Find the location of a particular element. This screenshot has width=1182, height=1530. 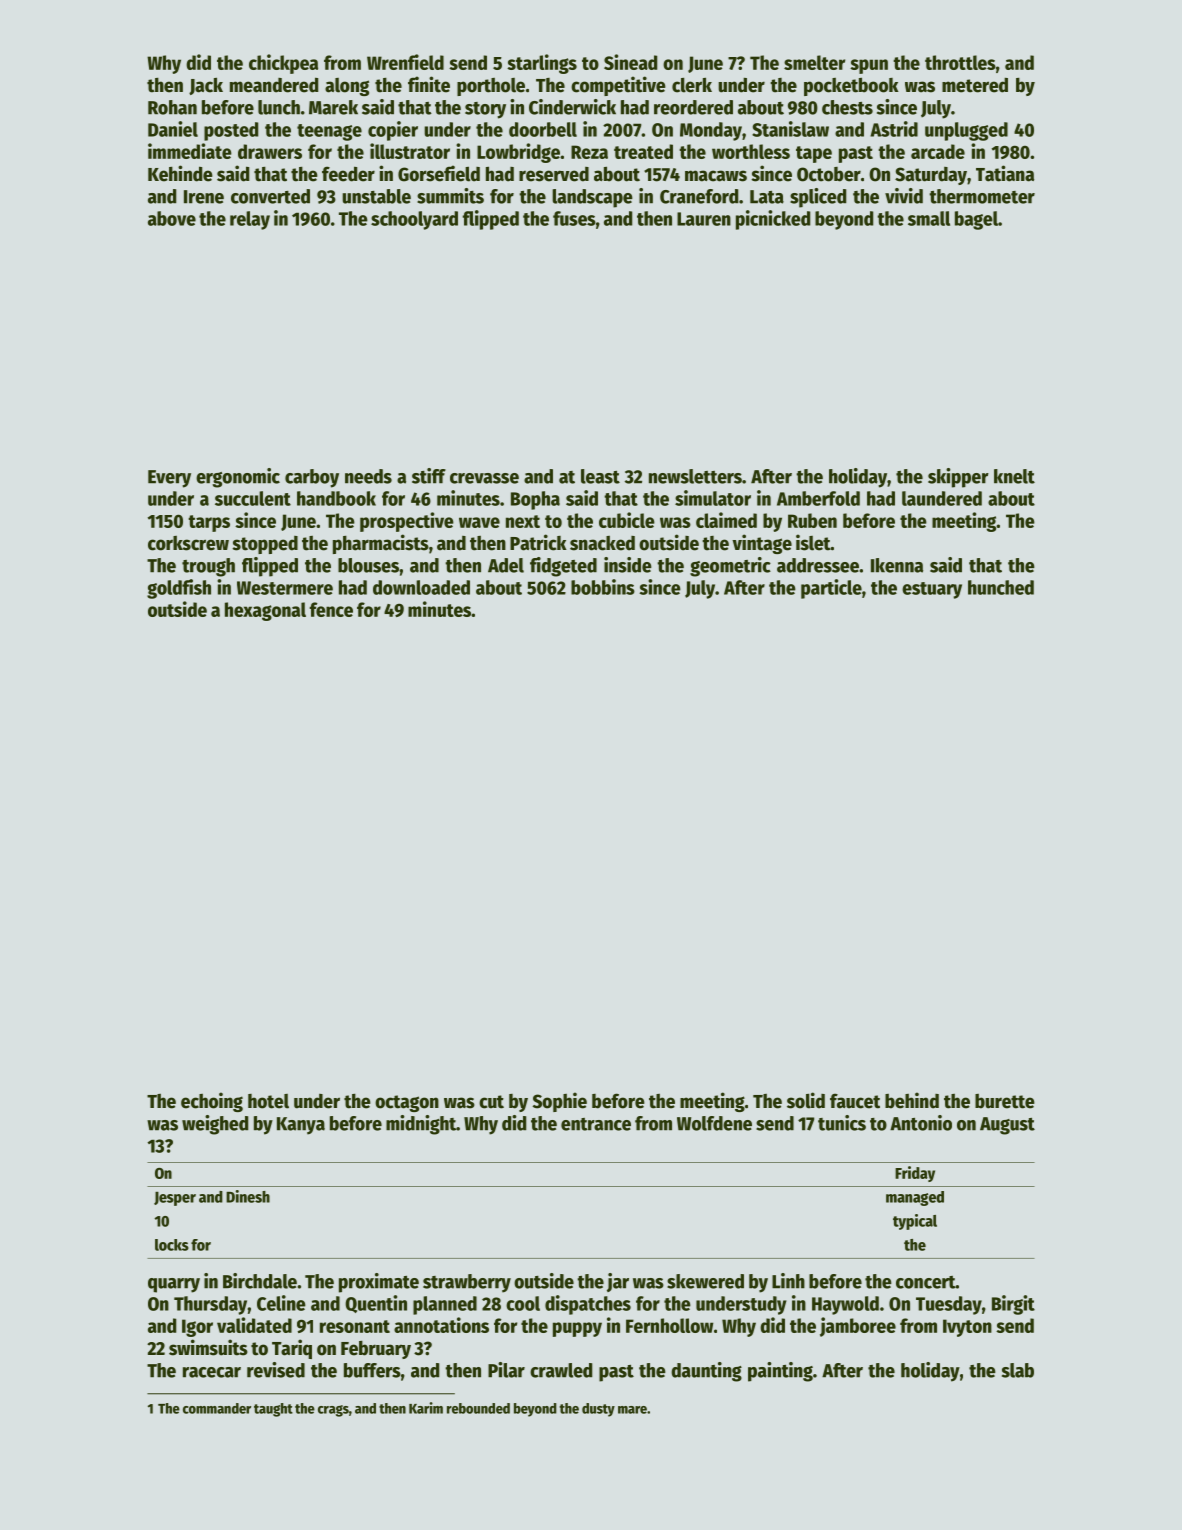

particle is located at coordinates (831, 589).
